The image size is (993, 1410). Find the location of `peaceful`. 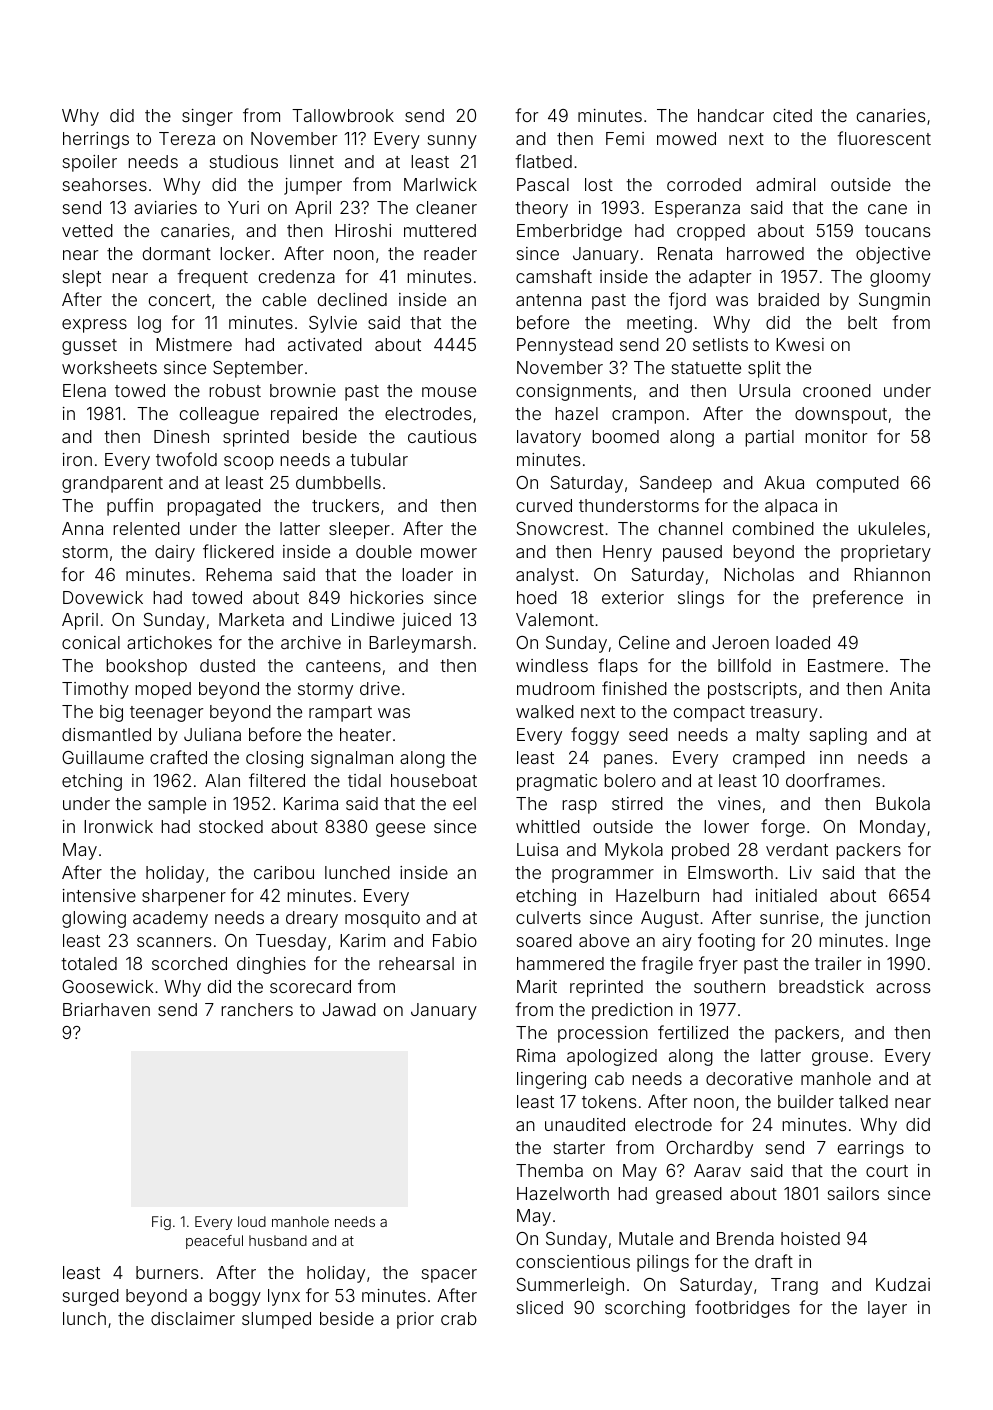

peaceful is located at coordinates (214, 1242).
